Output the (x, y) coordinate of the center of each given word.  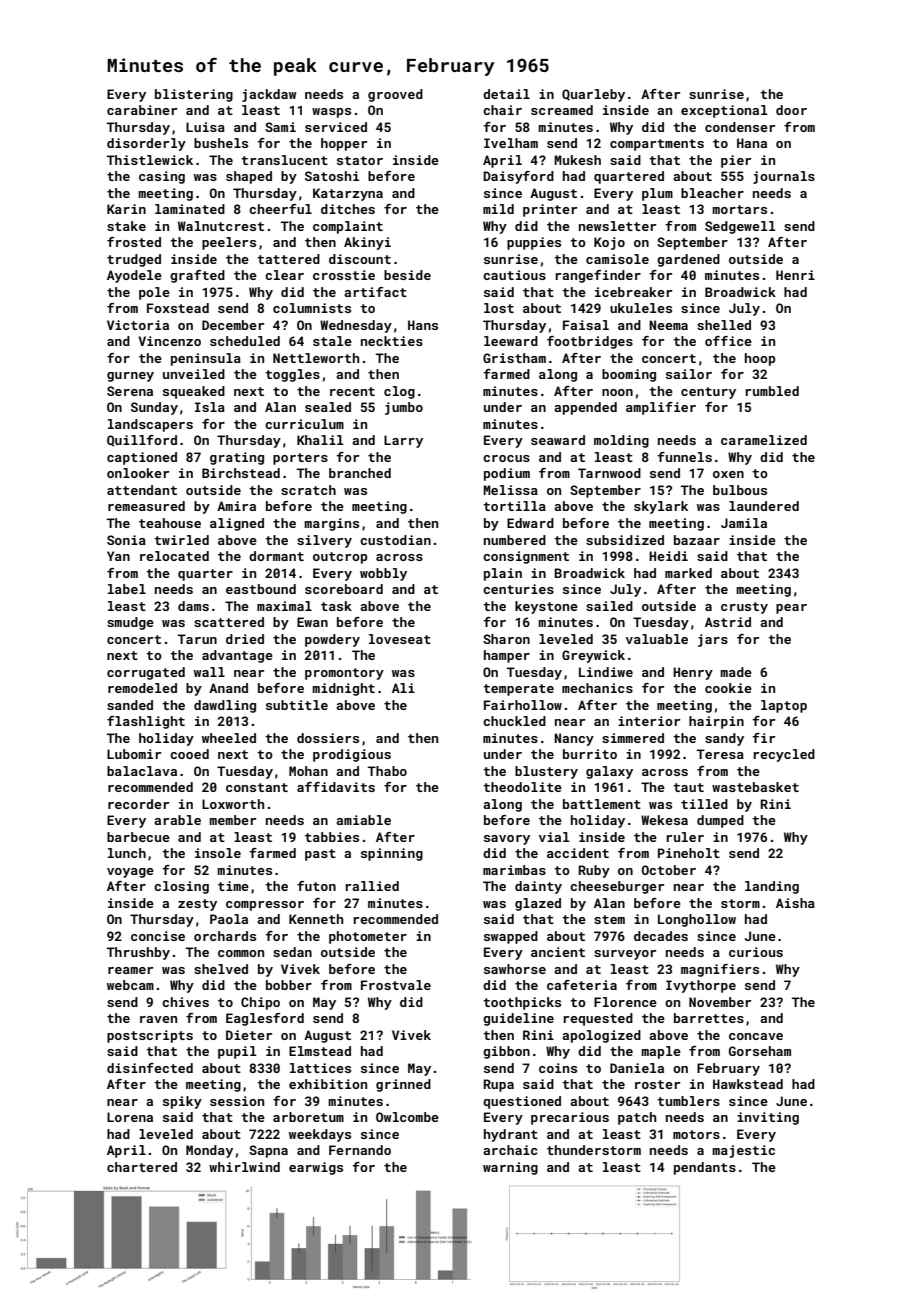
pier (736, 161)
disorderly (146, 144)
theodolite (522, 787)
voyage (130, 873)
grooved (395, 95)
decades (661, 936)
